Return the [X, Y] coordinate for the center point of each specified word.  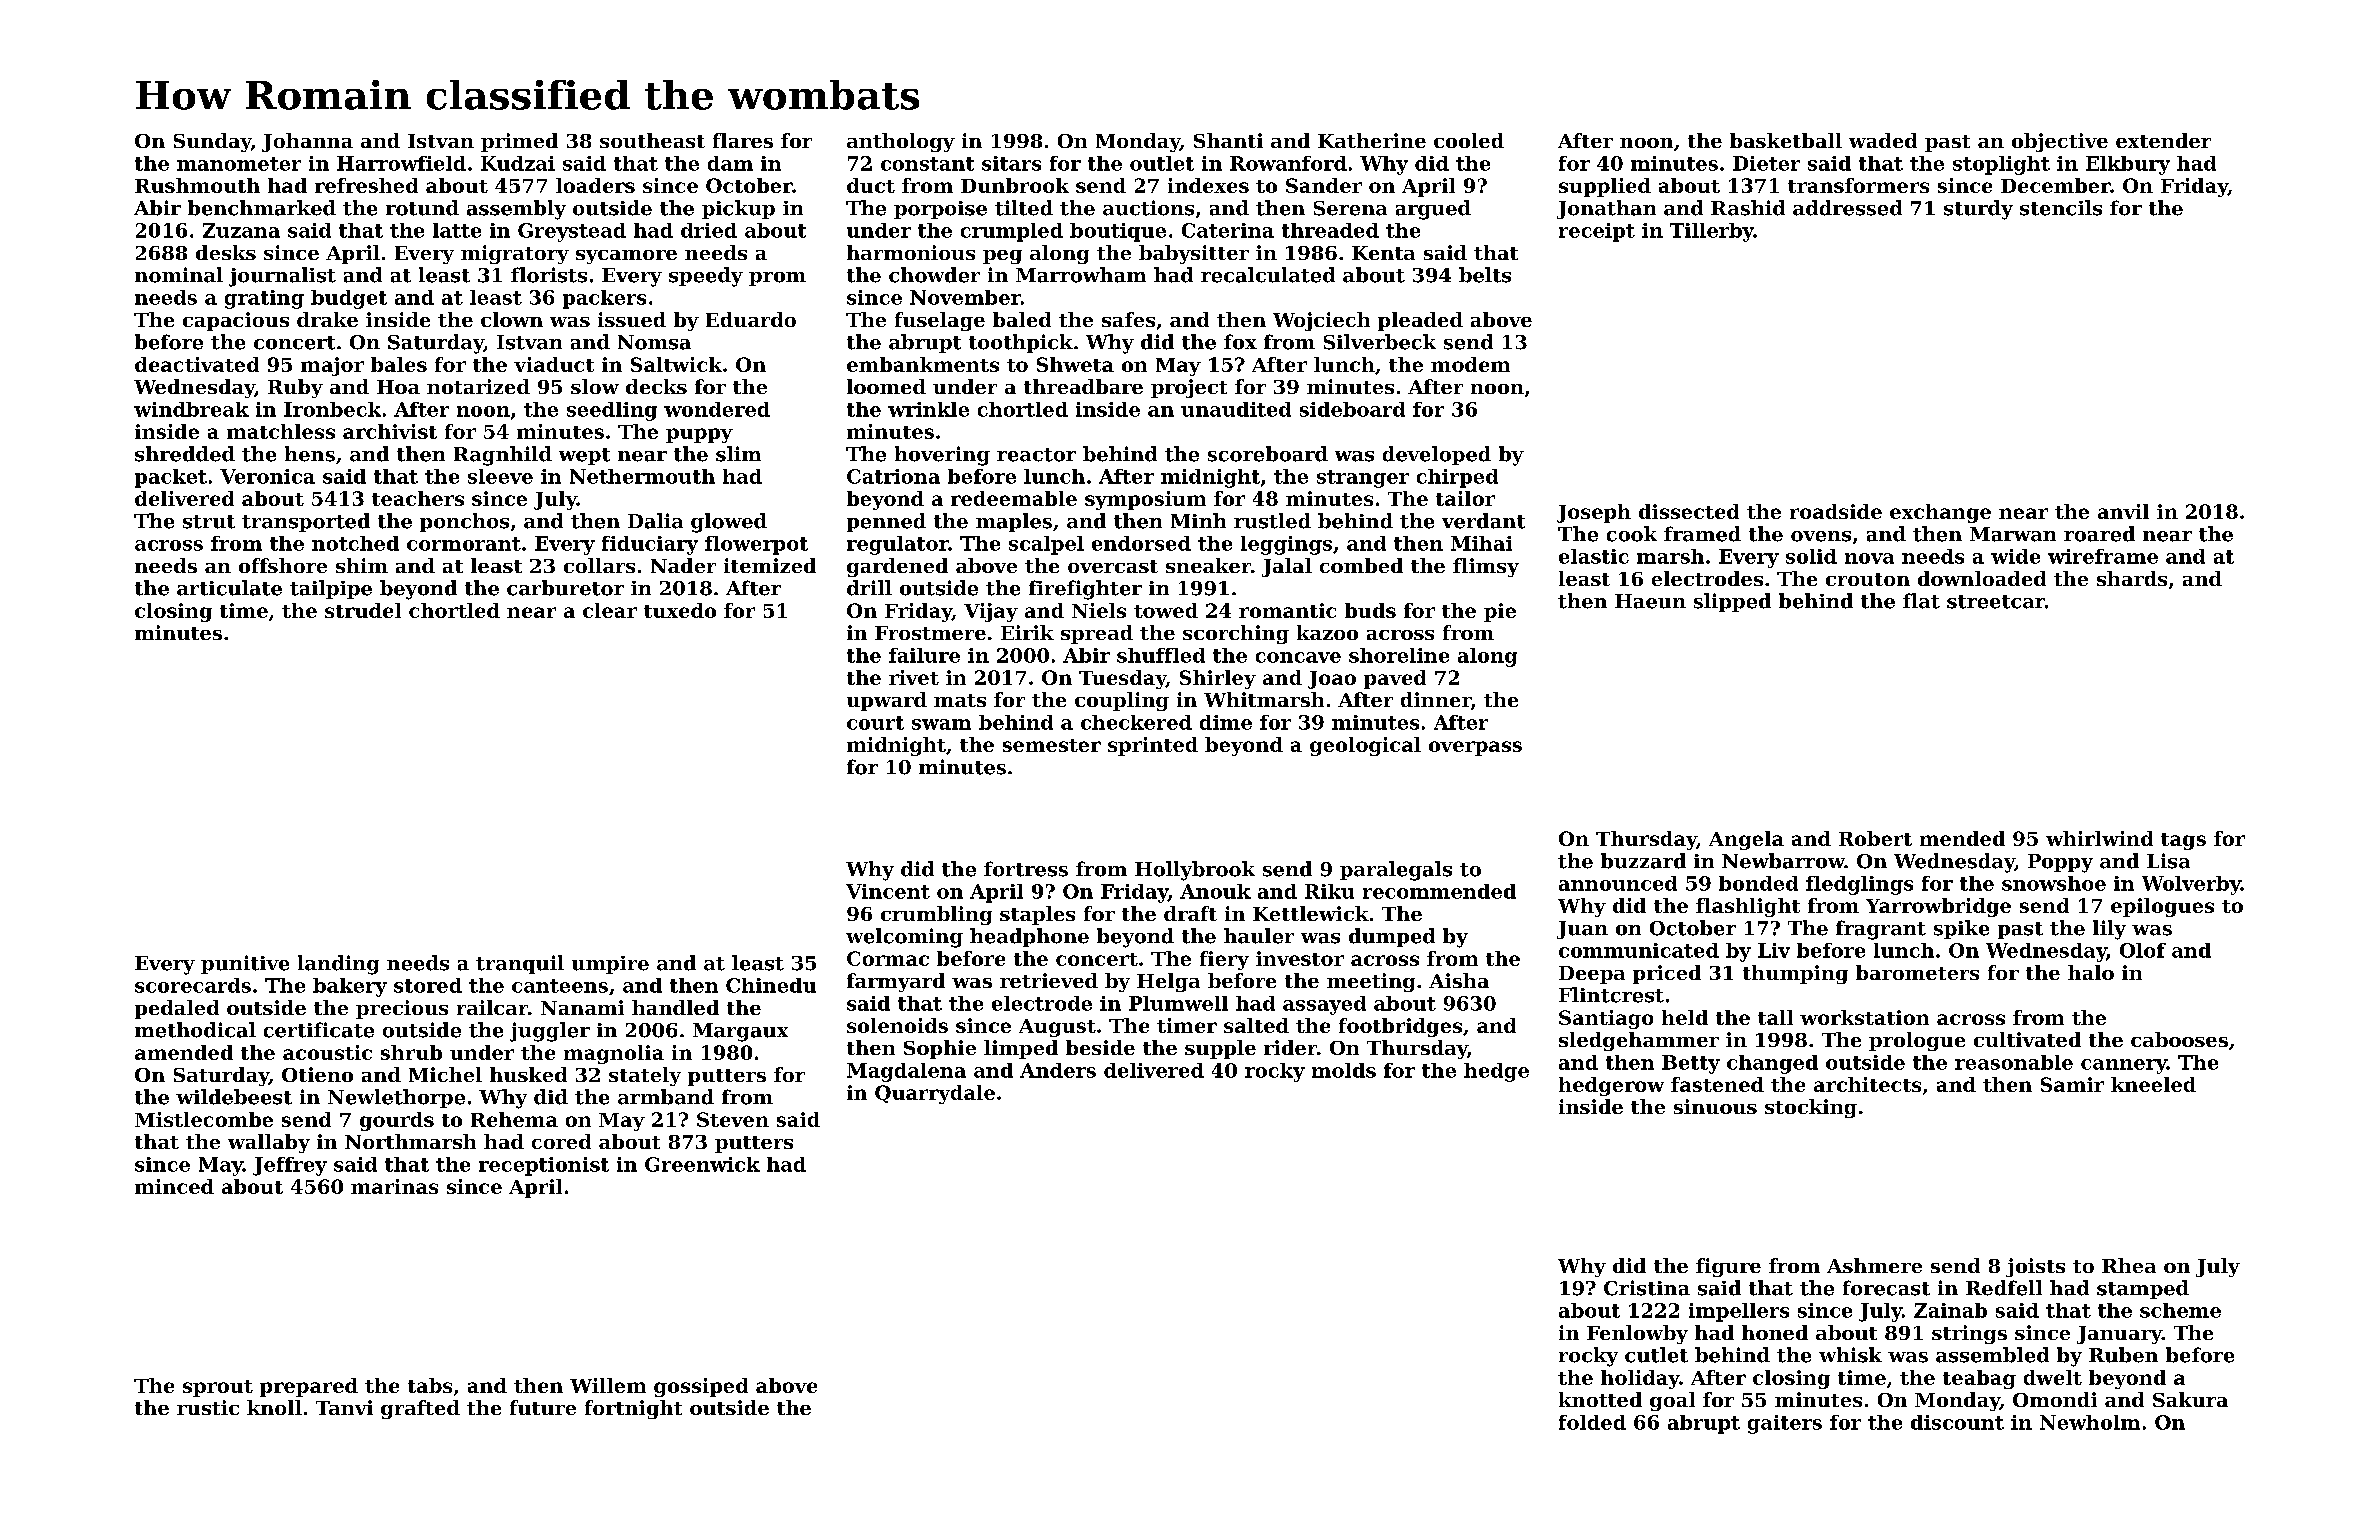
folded [1592, 1422]
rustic [208, 1407]
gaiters [1785, 1424]
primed [519, 142]
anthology [901, 142]
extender [2163, 140]
